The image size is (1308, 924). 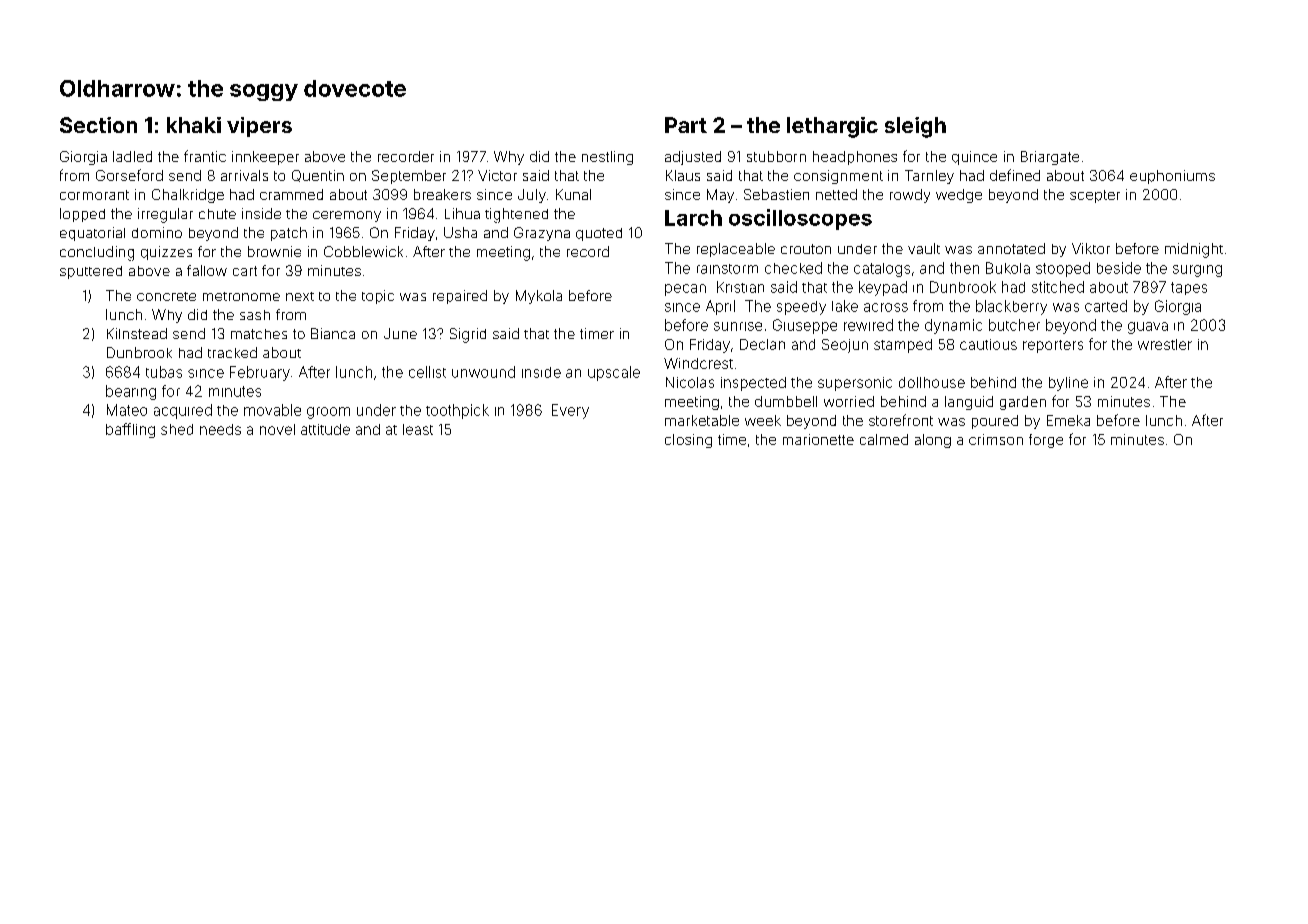 I want to click on sleigh, so click(x=915, y=127).
